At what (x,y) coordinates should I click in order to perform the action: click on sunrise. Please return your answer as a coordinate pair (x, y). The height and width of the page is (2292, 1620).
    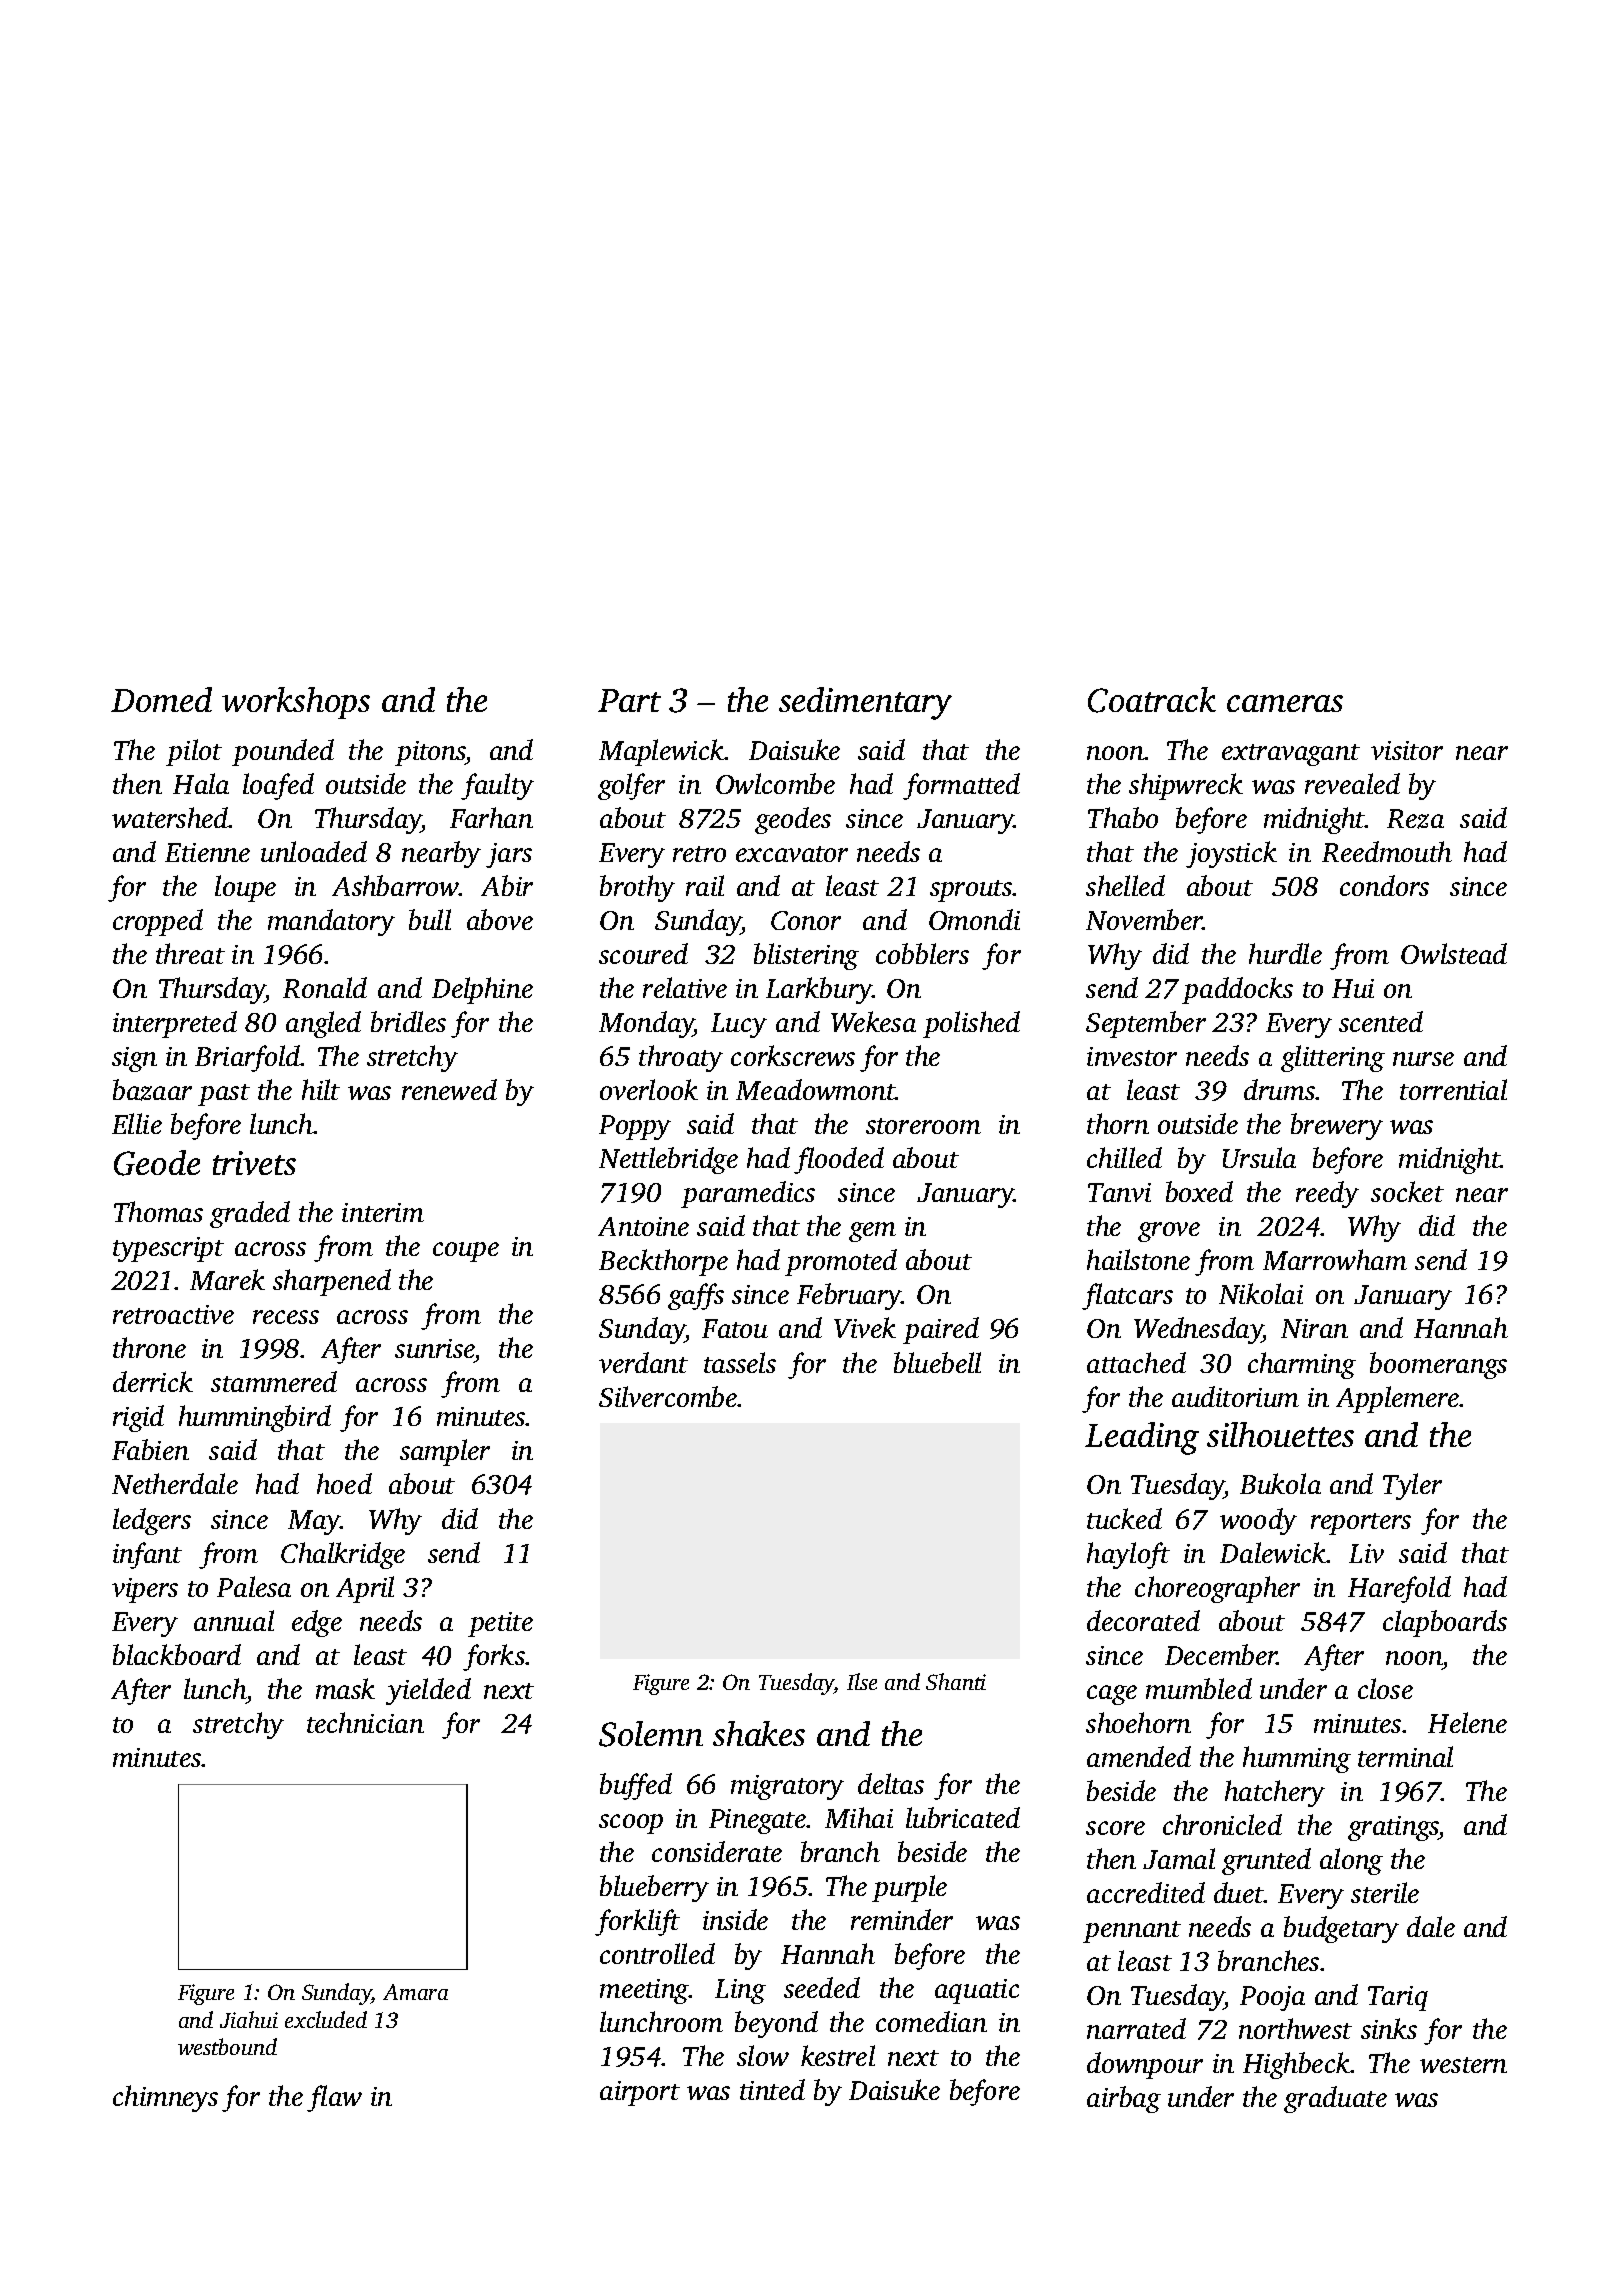
    Looking at the image, I should click on (435, 1350).
